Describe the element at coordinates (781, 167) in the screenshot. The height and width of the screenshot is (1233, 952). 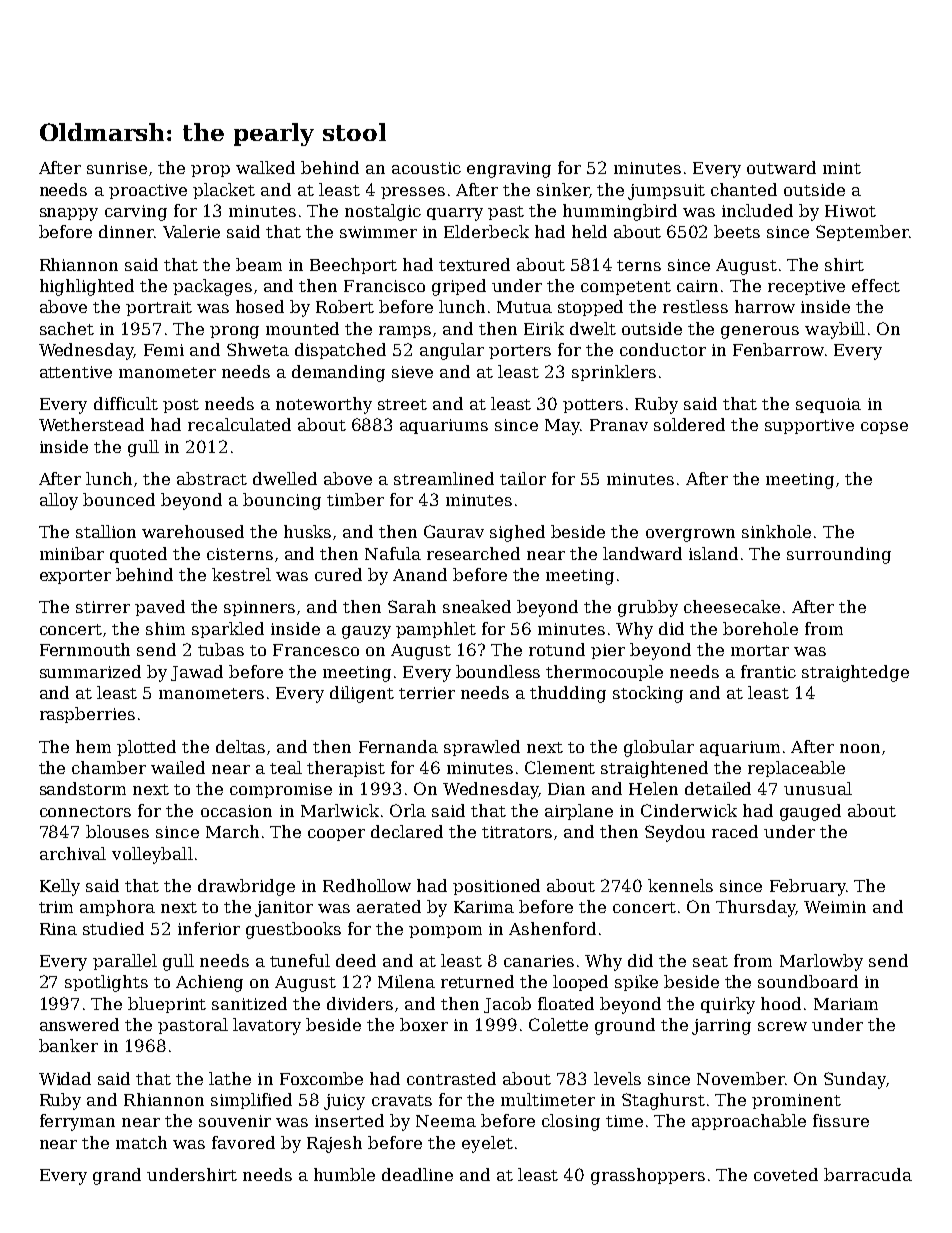
I see `outward` at that location.
